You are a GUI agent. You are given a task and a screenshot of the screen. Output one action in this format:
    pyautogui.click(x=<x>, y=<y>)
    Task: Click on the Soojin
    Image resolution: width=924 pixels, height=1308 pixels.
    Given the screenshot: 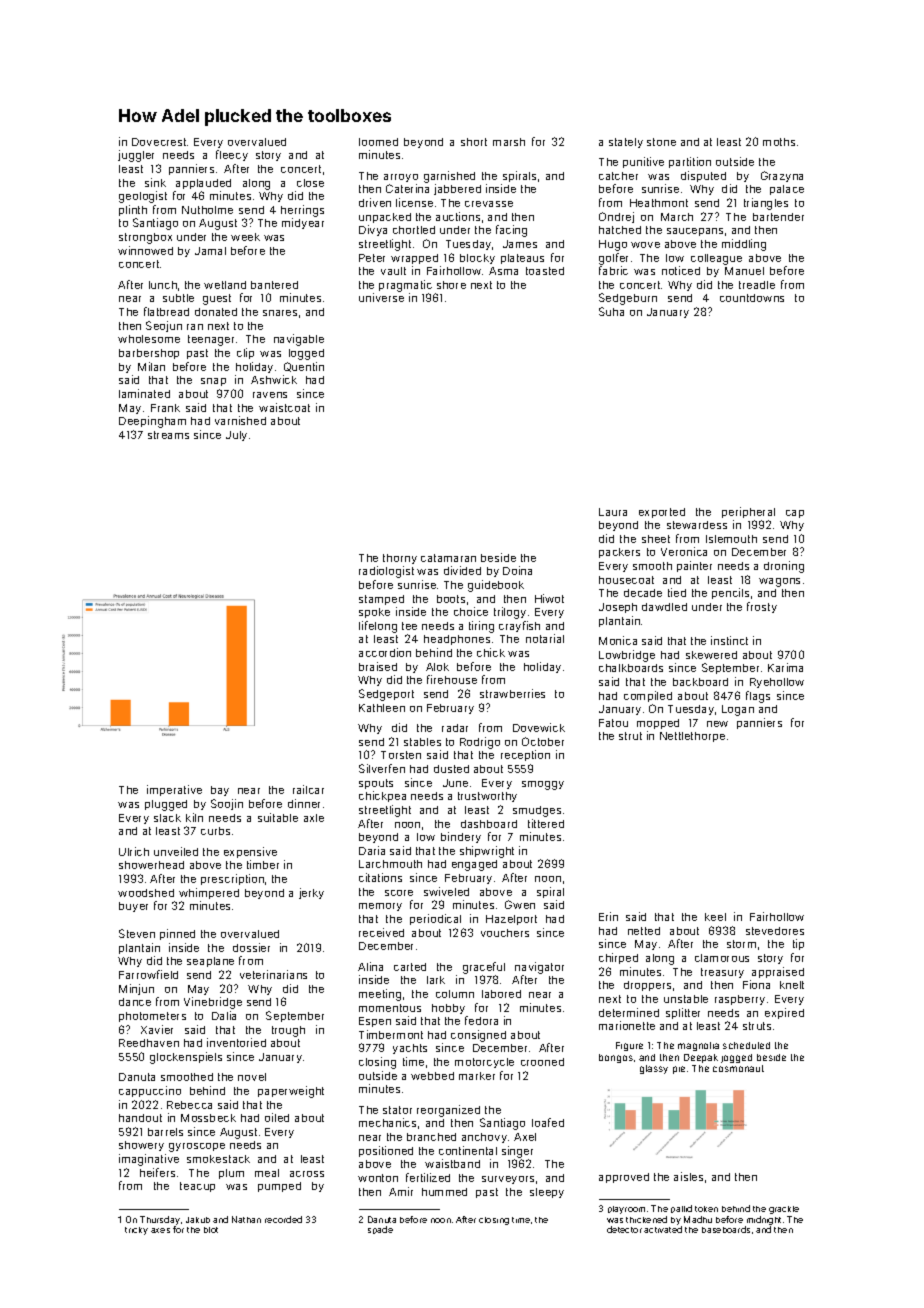 What is the action you would take?
    pyautogui.click(x=227, y=804)
